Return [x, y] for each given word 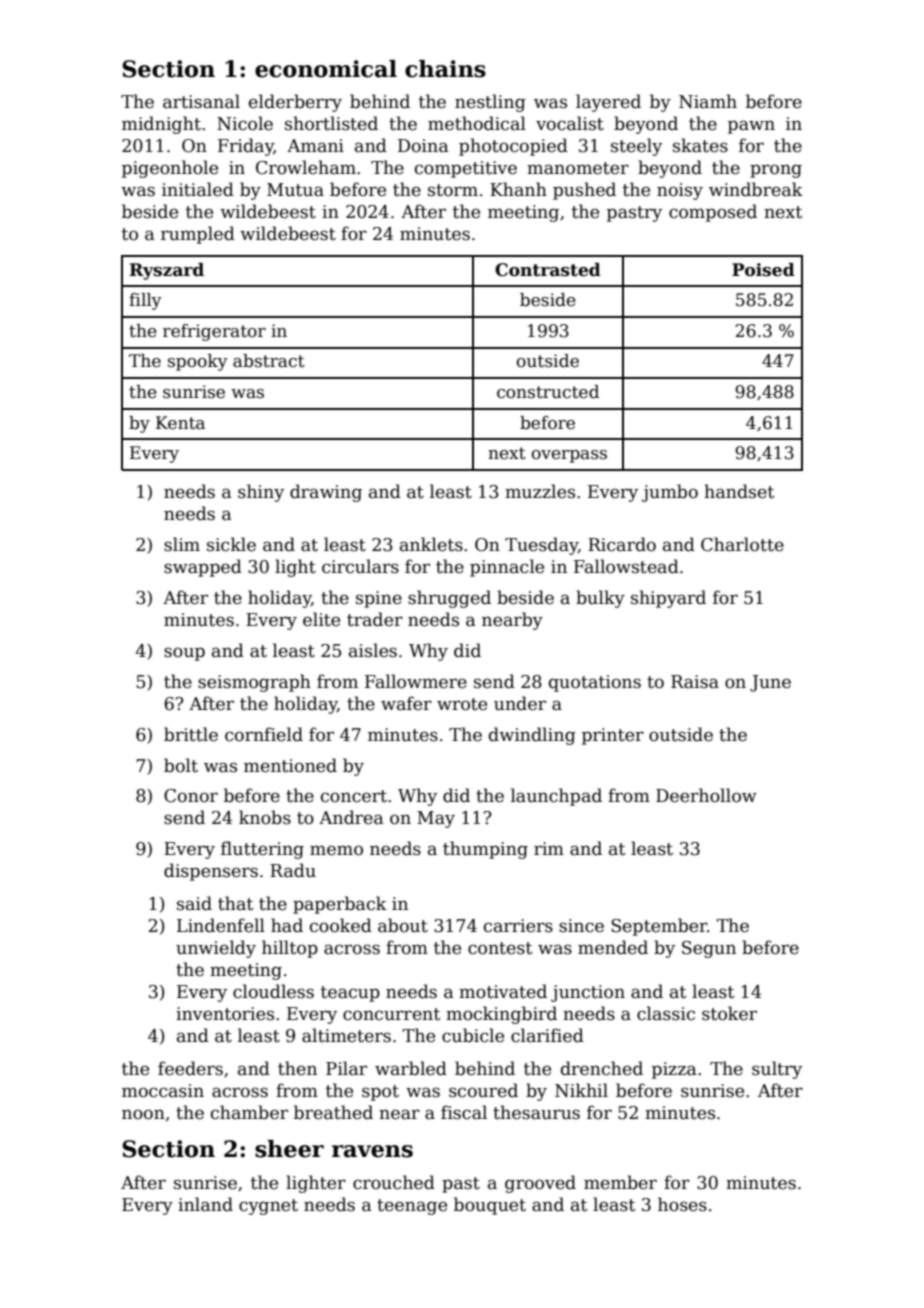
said [194, 903]
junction [588, 993]
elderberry [295, 103]
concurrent [391, 1014]
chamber [249, 1112]
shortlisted [331, 123]
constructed [548, 392]
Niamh [708, 101]
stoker [729, 1013]
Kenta [180, 423]
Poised [763, 270]
